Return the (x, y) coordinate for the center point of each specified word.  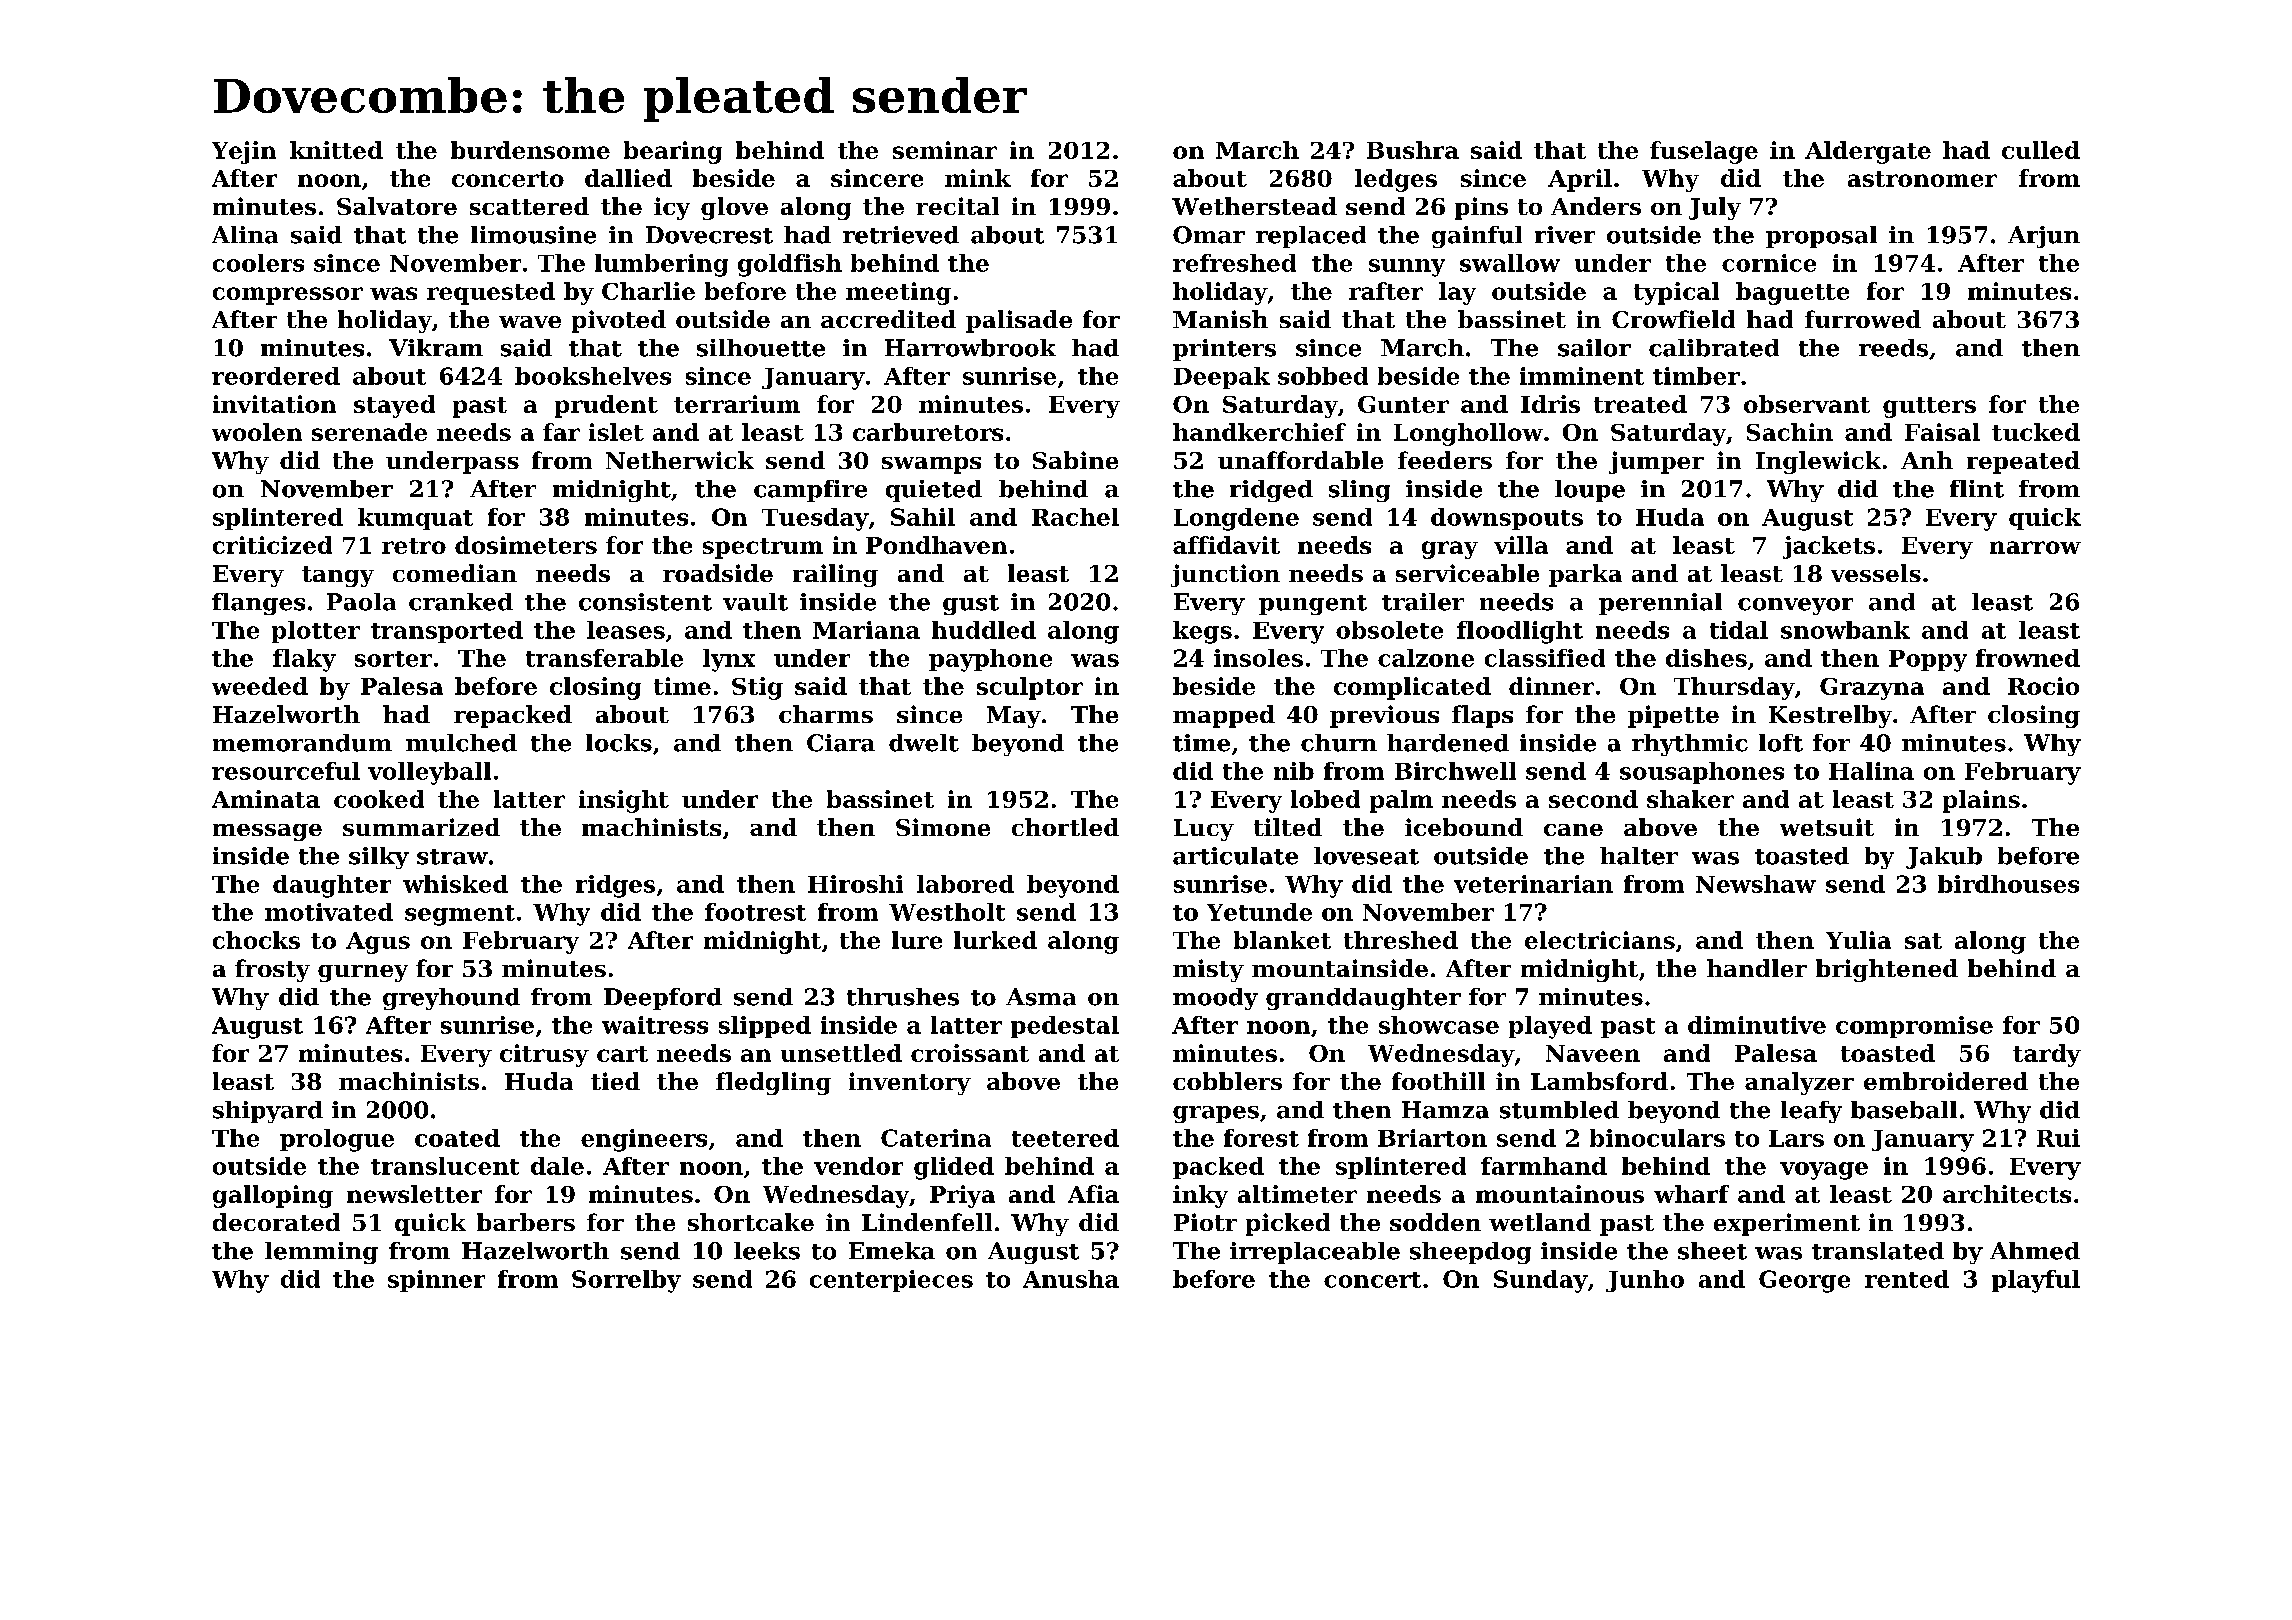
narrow (2035, 547)
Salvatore (397, 206)
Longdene (1236, 519)
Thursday (1734, 688)
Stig (757, 688)
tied (615, 1081)
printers (1224, 350)
